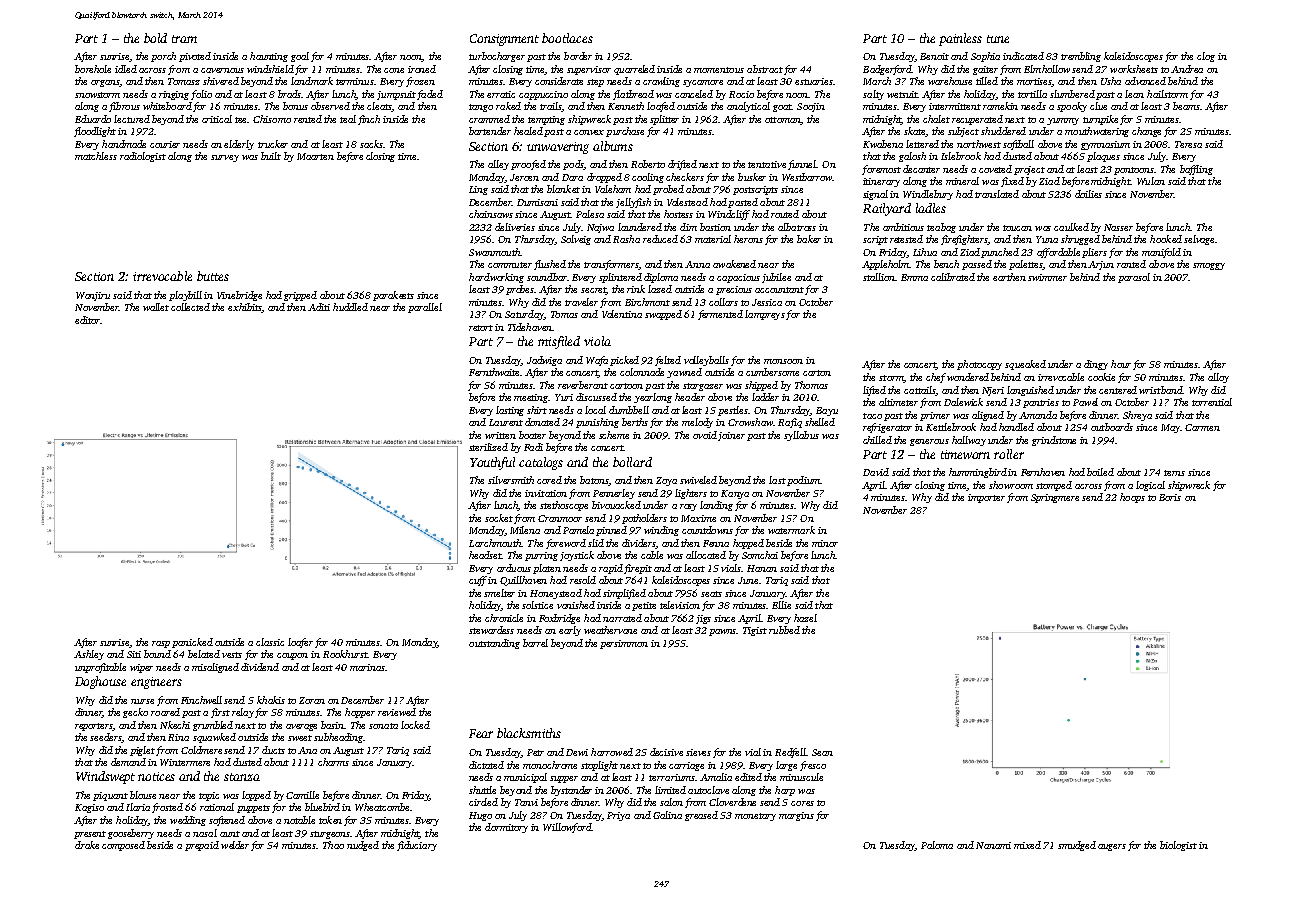 The width and height of the document is (1308, 924). I want to click on Youthful, so click(492, 463).
